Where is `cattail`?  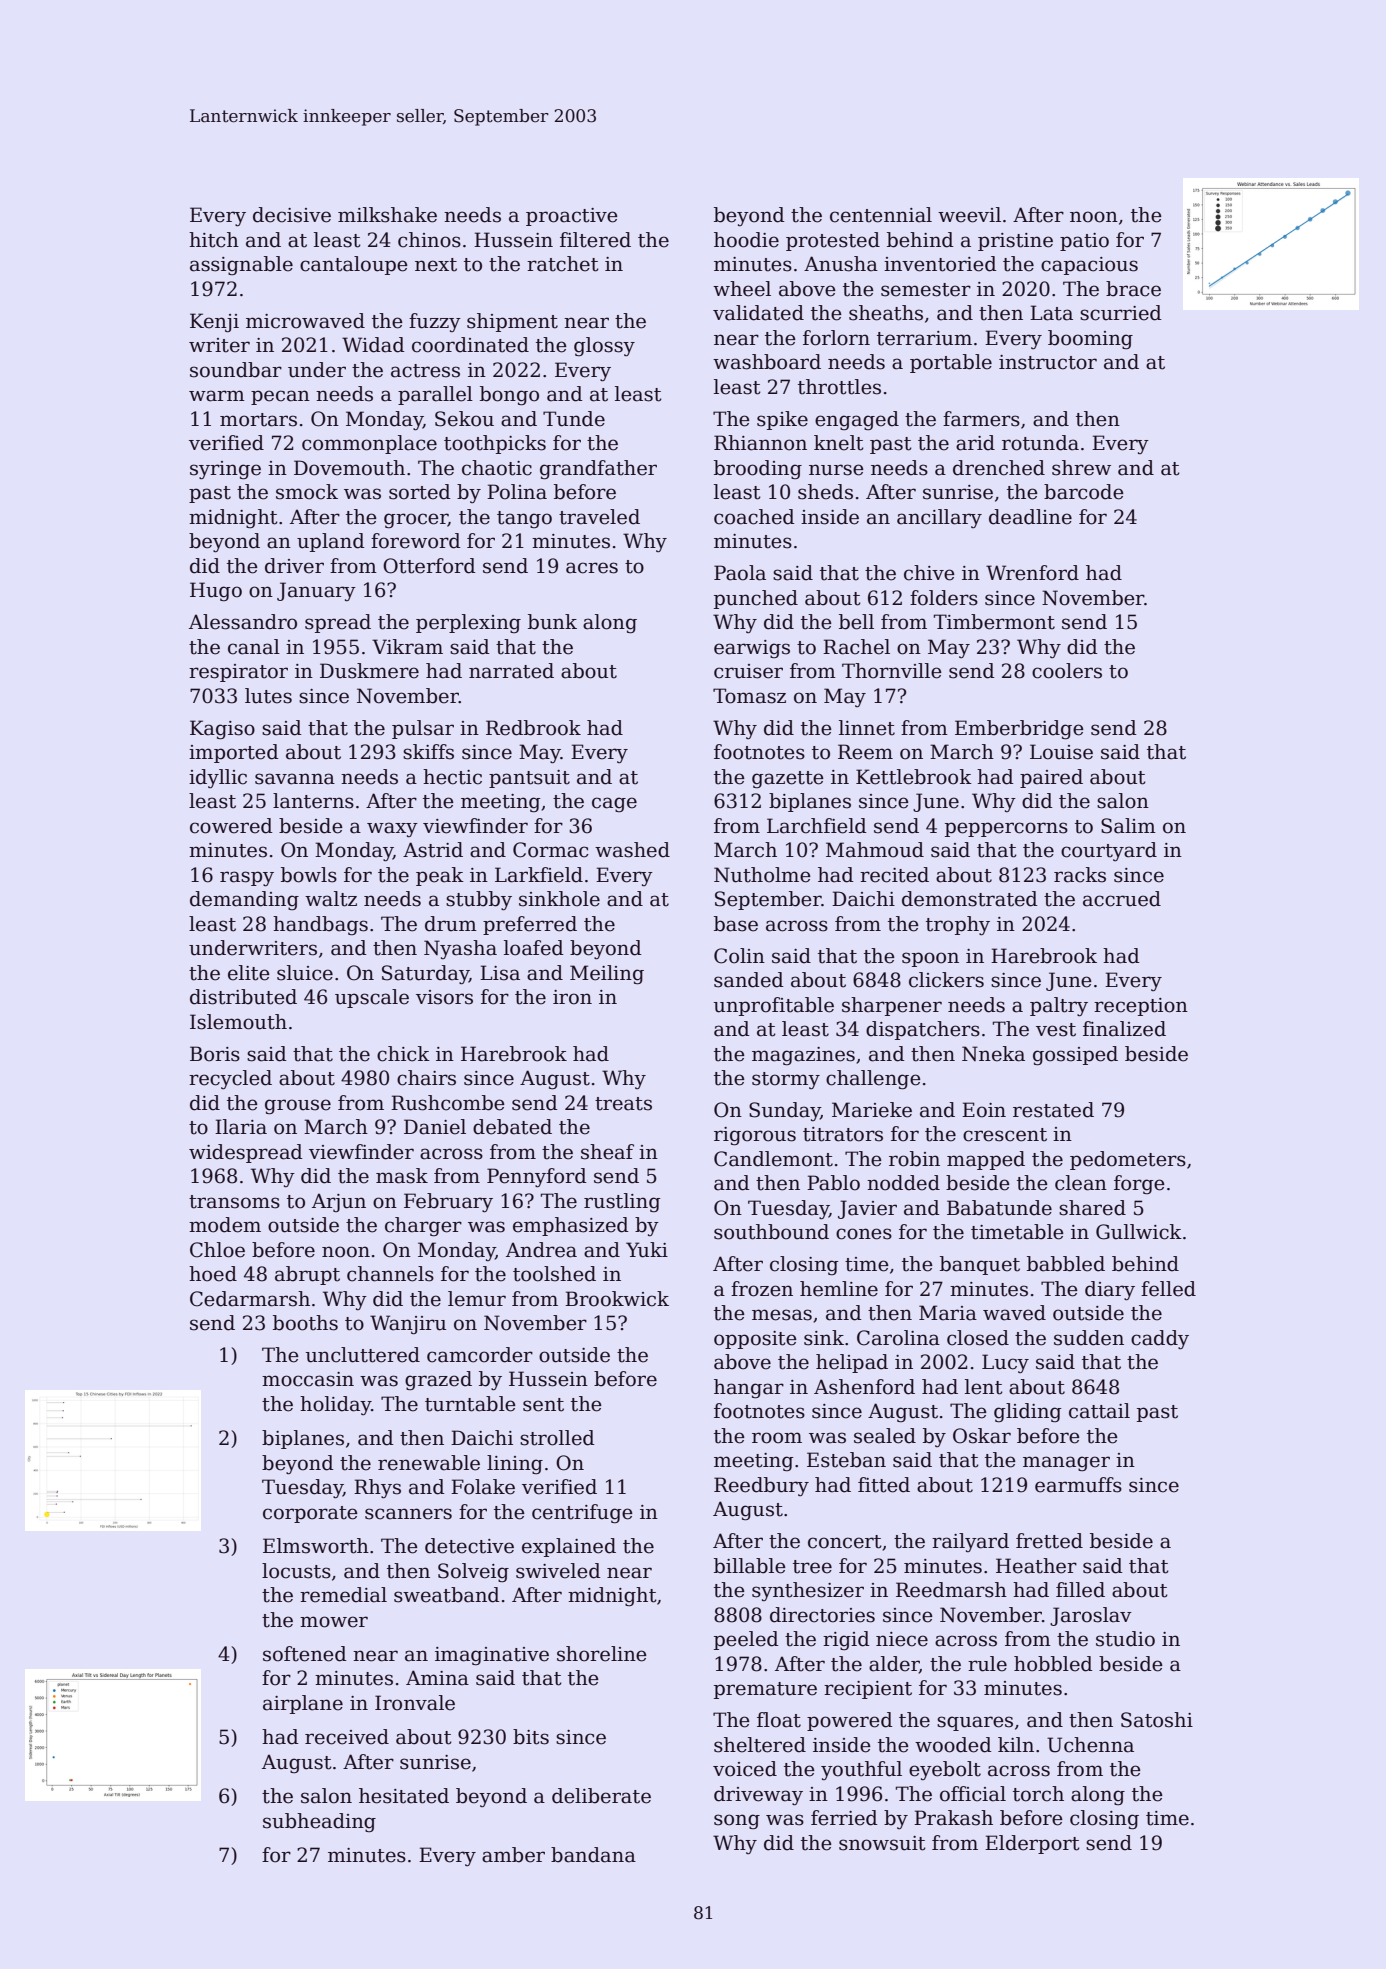 cattail is located at coordinates (1099, 1411).
